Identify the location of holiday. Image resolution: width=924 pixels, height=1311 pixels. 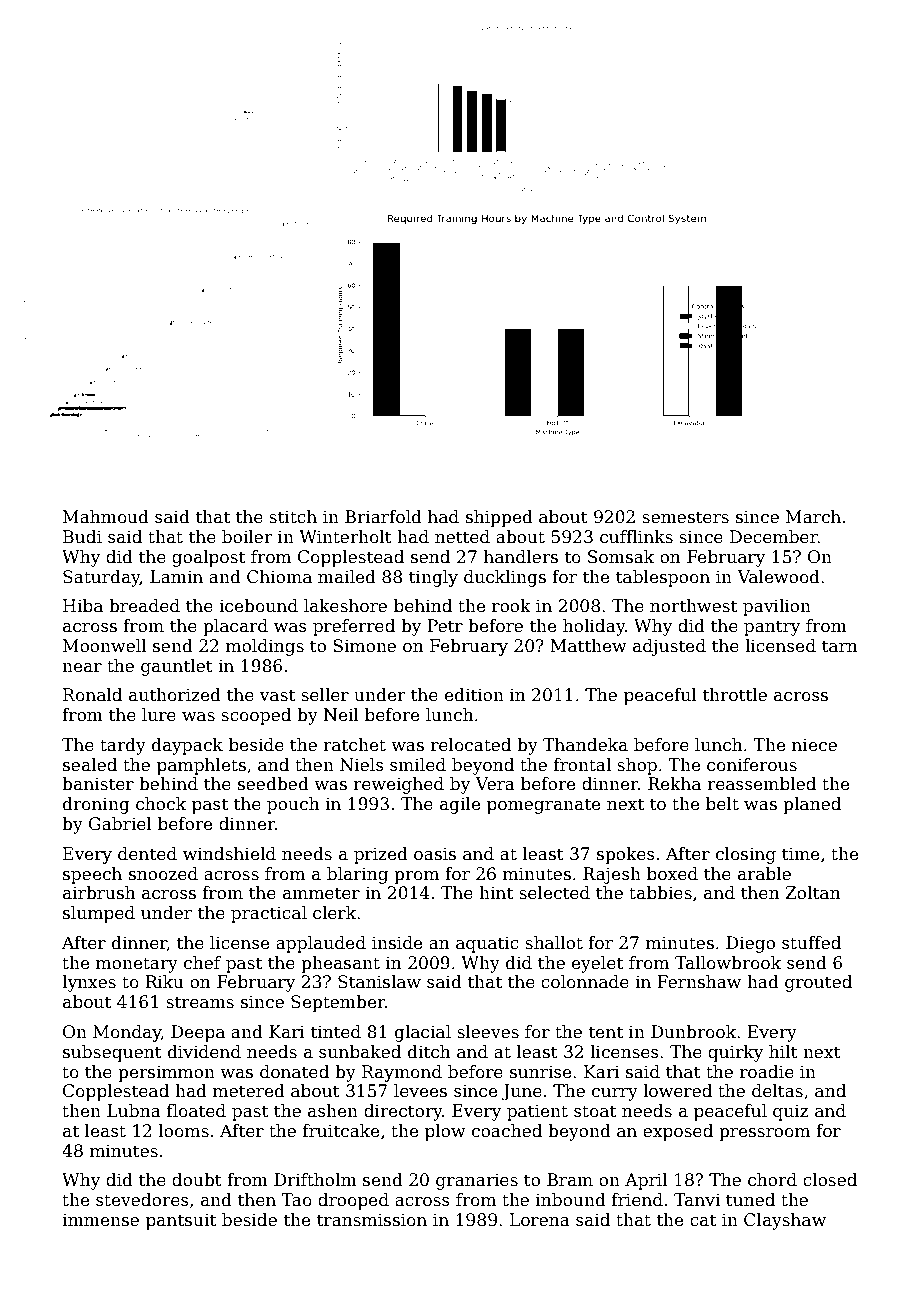
(594, 627).
